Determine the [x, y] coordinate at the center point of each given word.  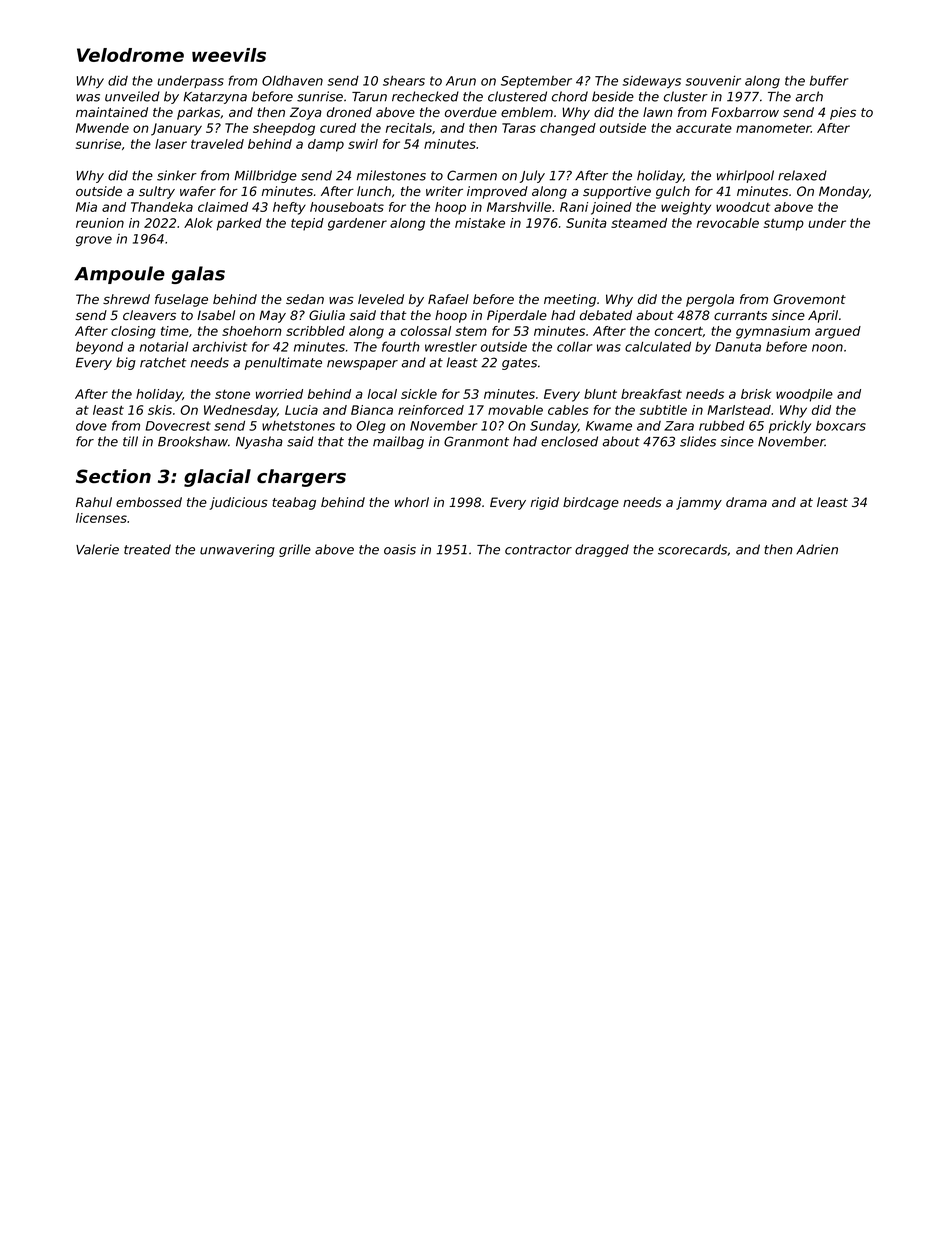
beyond [99, 348]
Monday [844, 192]
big [126, 363]
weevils [229, 55]
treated [147, 549]
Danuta [738, 347]
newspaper [362, 365]
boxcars [841, 426]
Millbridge [265, 176]
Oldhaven [292, 81]
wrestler [451, 347]
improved [497, 192]
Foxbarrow [745, 112]
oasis [400, 549]
